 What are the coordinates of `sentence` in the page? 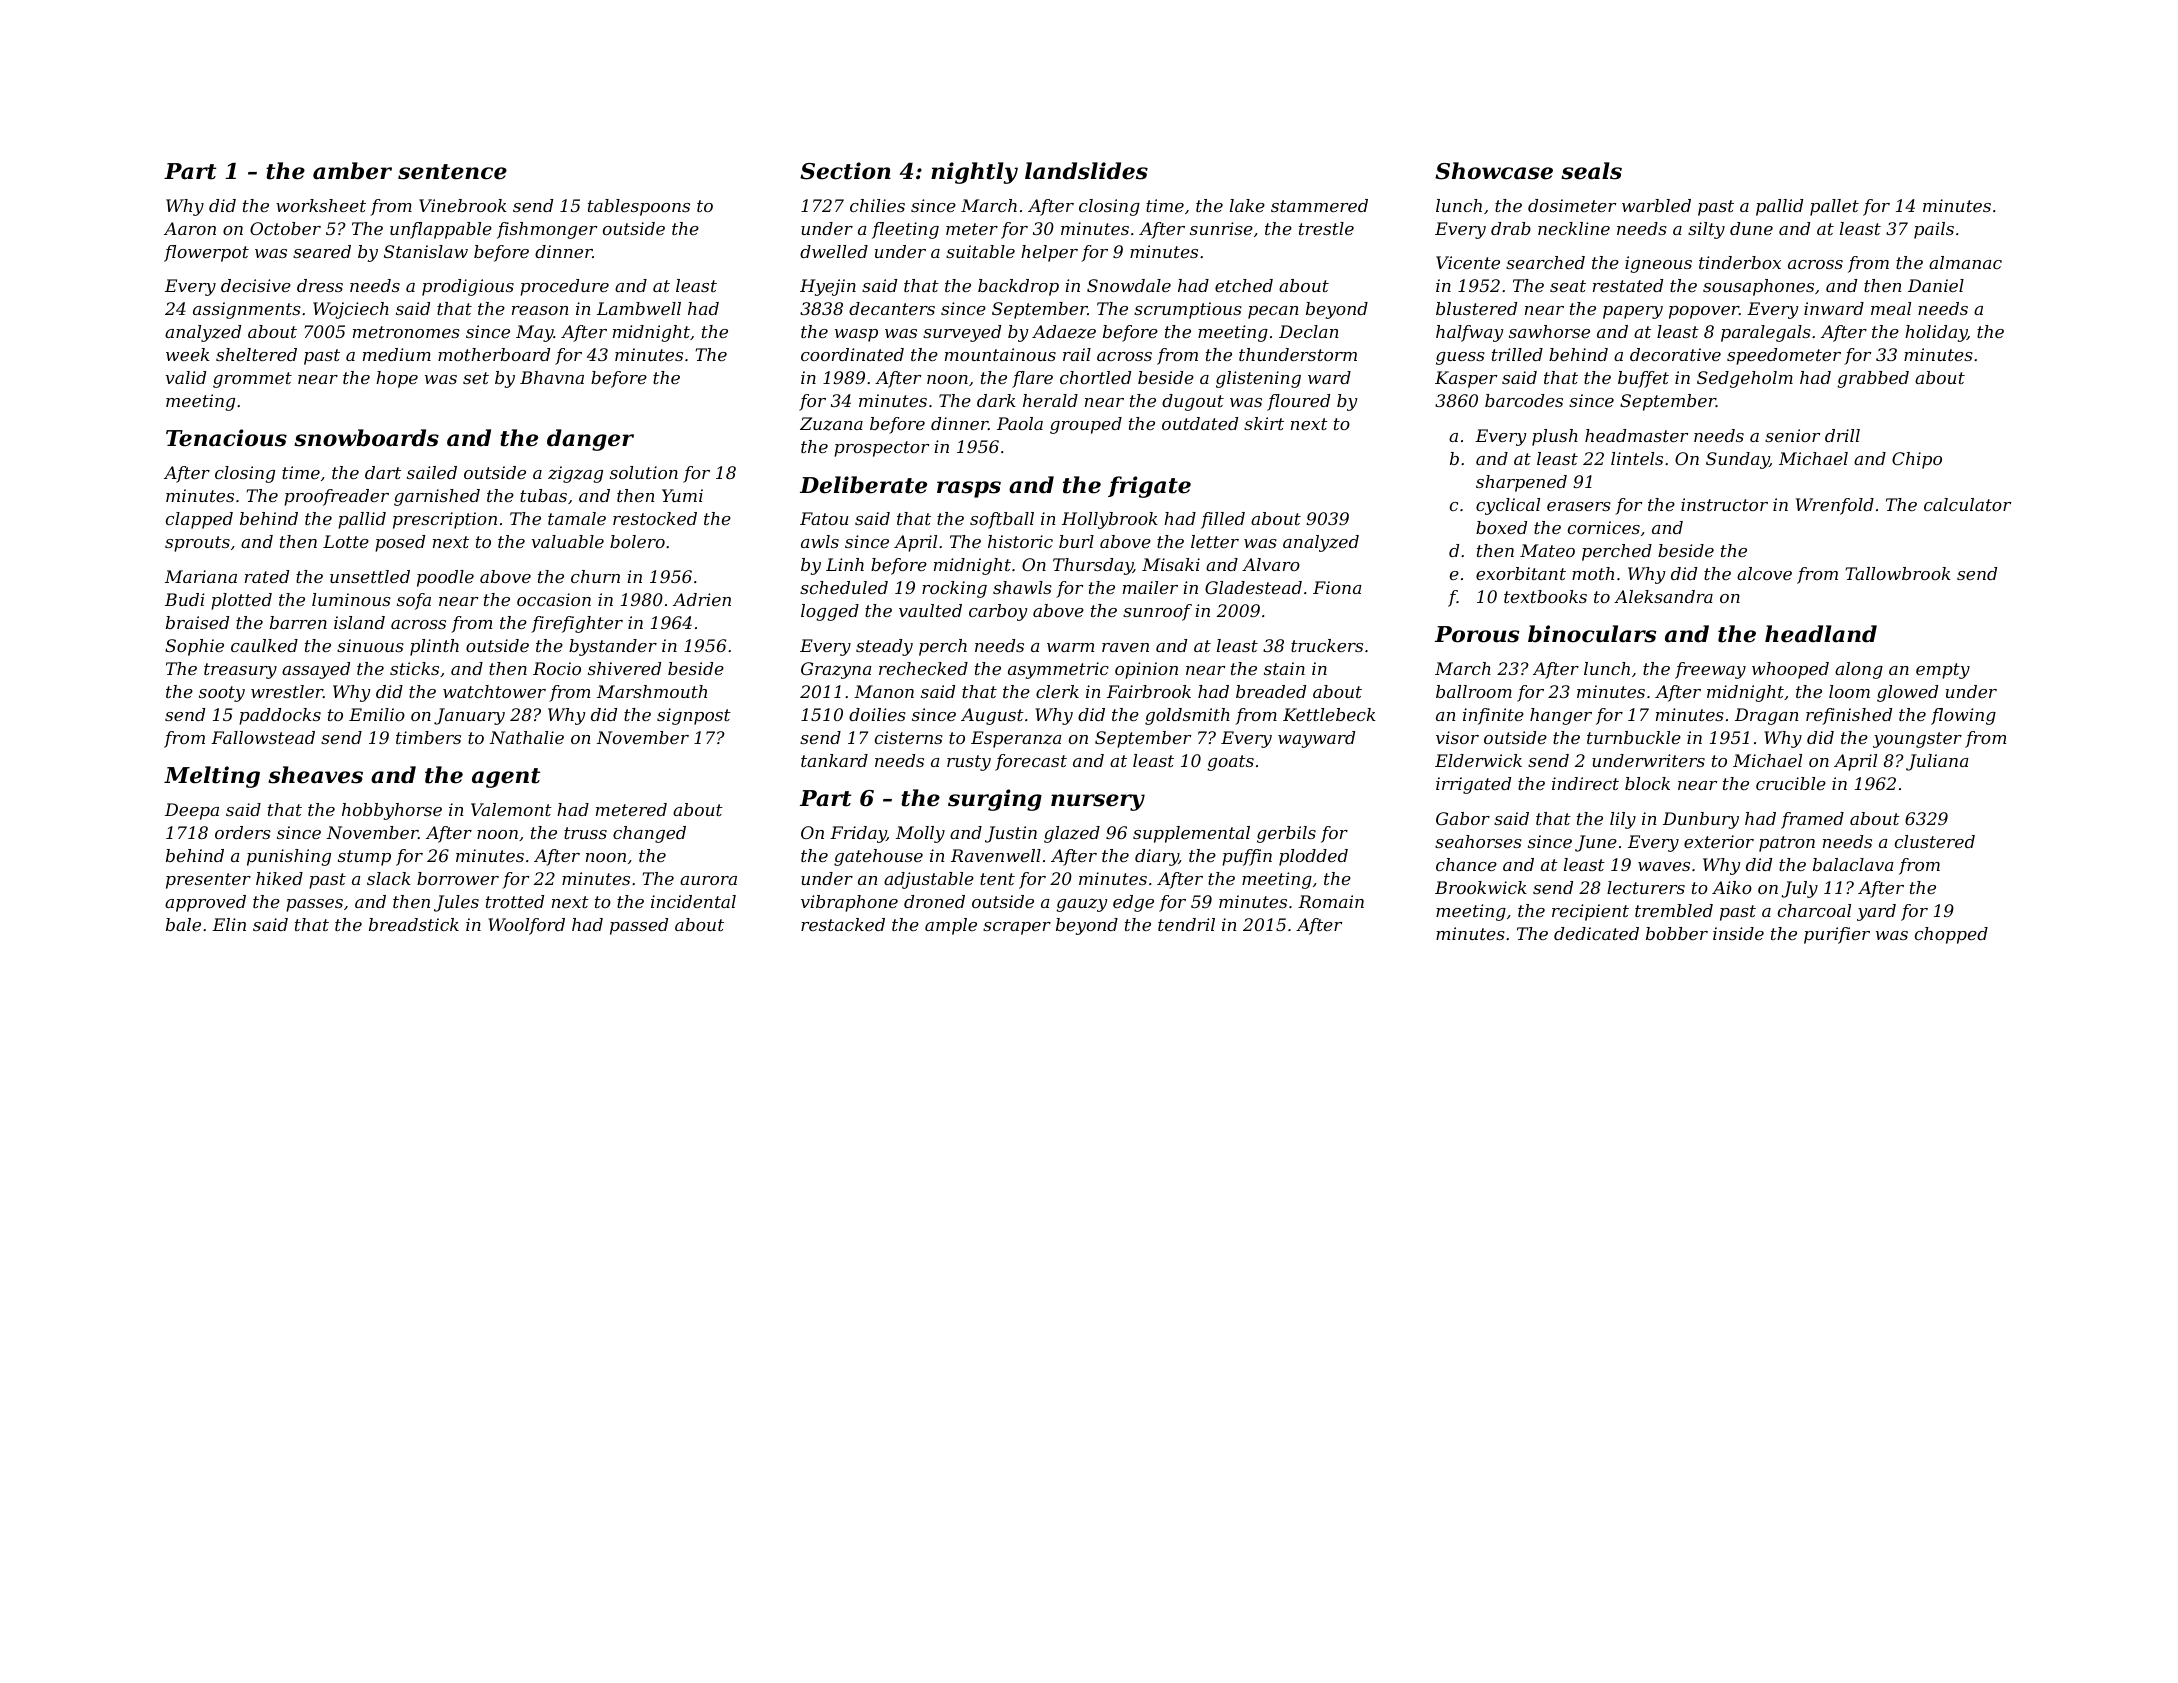 It's located at (452, 172).
